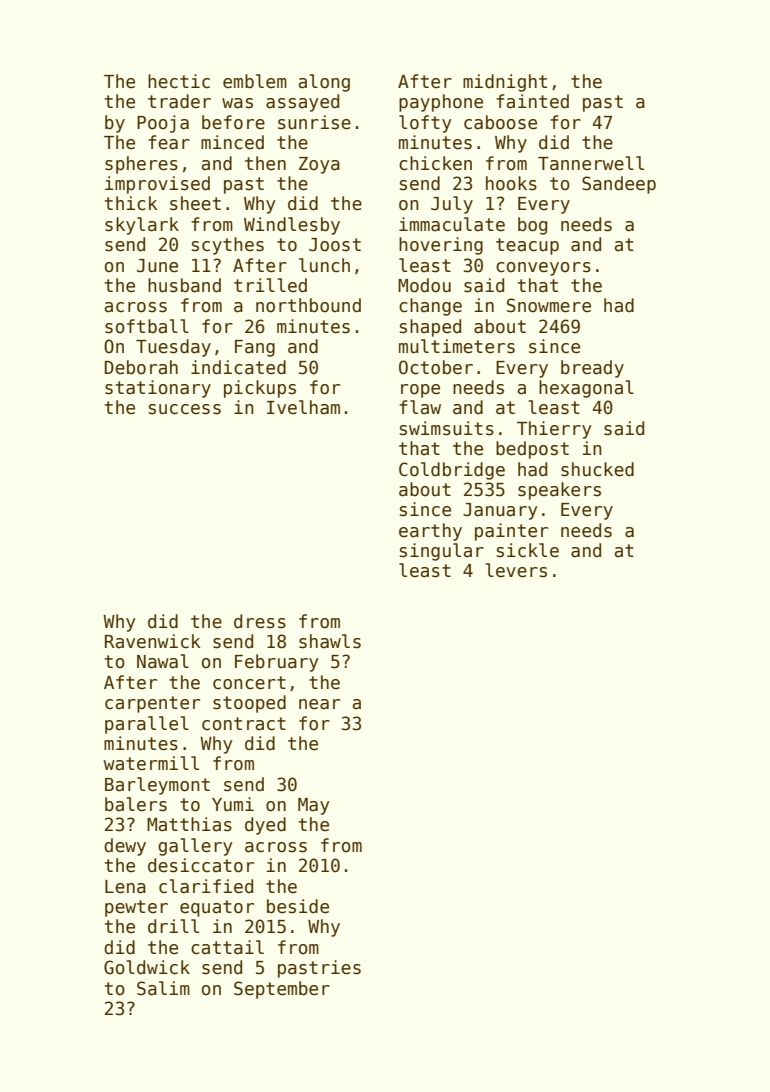 This image has width=770, height=1092. Describe the element at coordinates (151, 763) in the image. I see `watermill` at that location.
